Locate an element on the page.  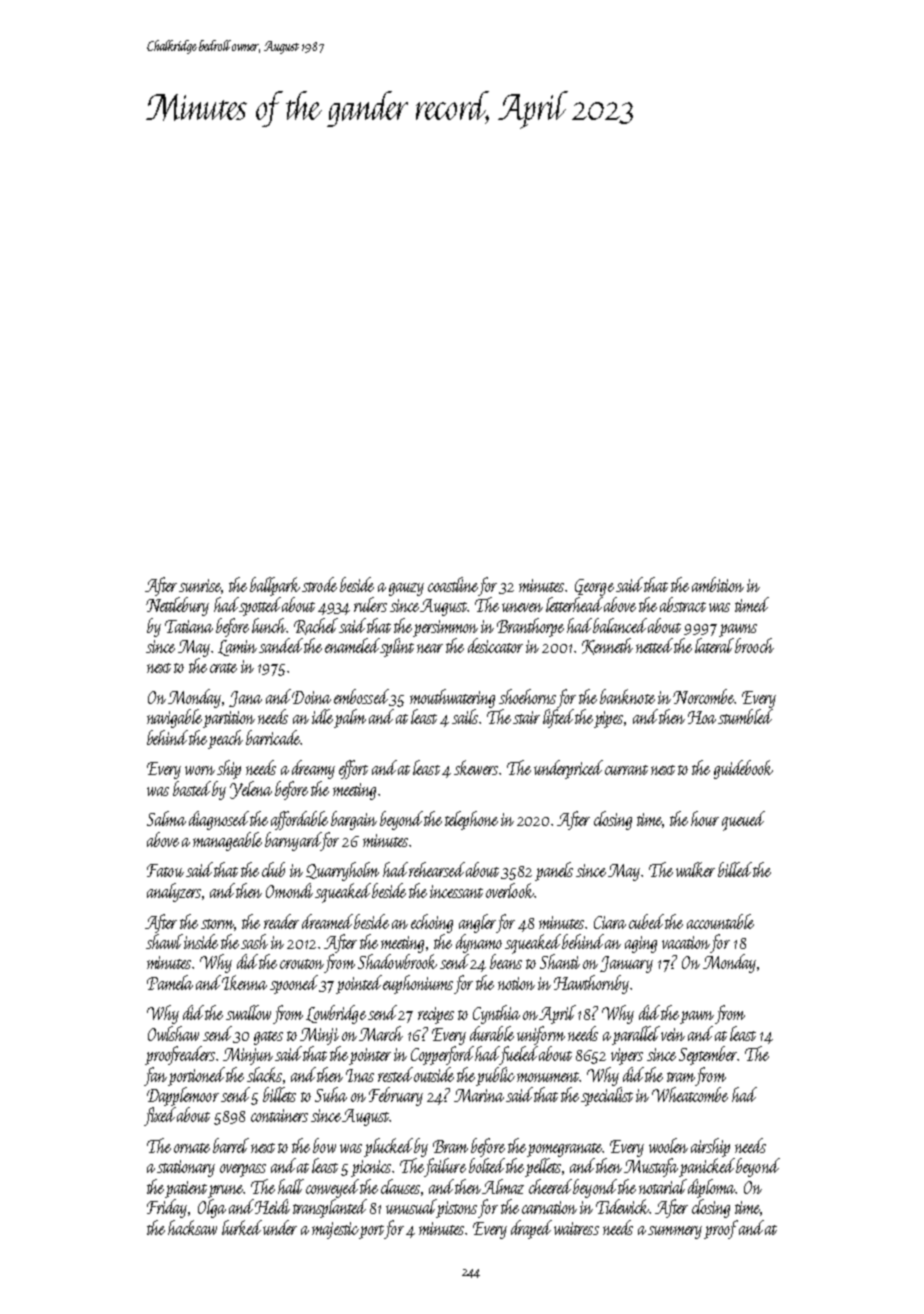
hacksaw is located at coordinates (192, 1227).
